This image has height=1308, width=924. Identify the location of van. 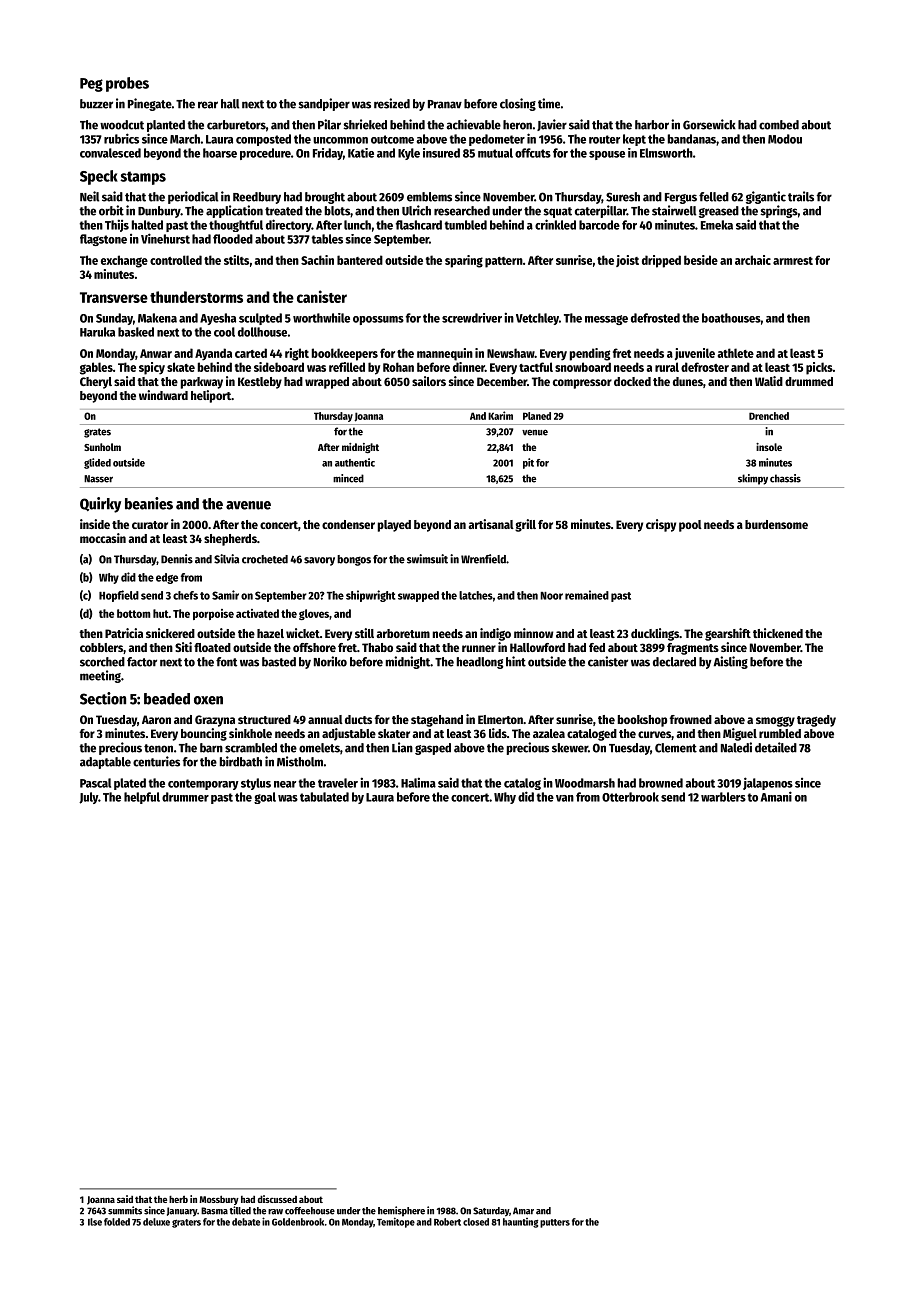
(565, 798).
